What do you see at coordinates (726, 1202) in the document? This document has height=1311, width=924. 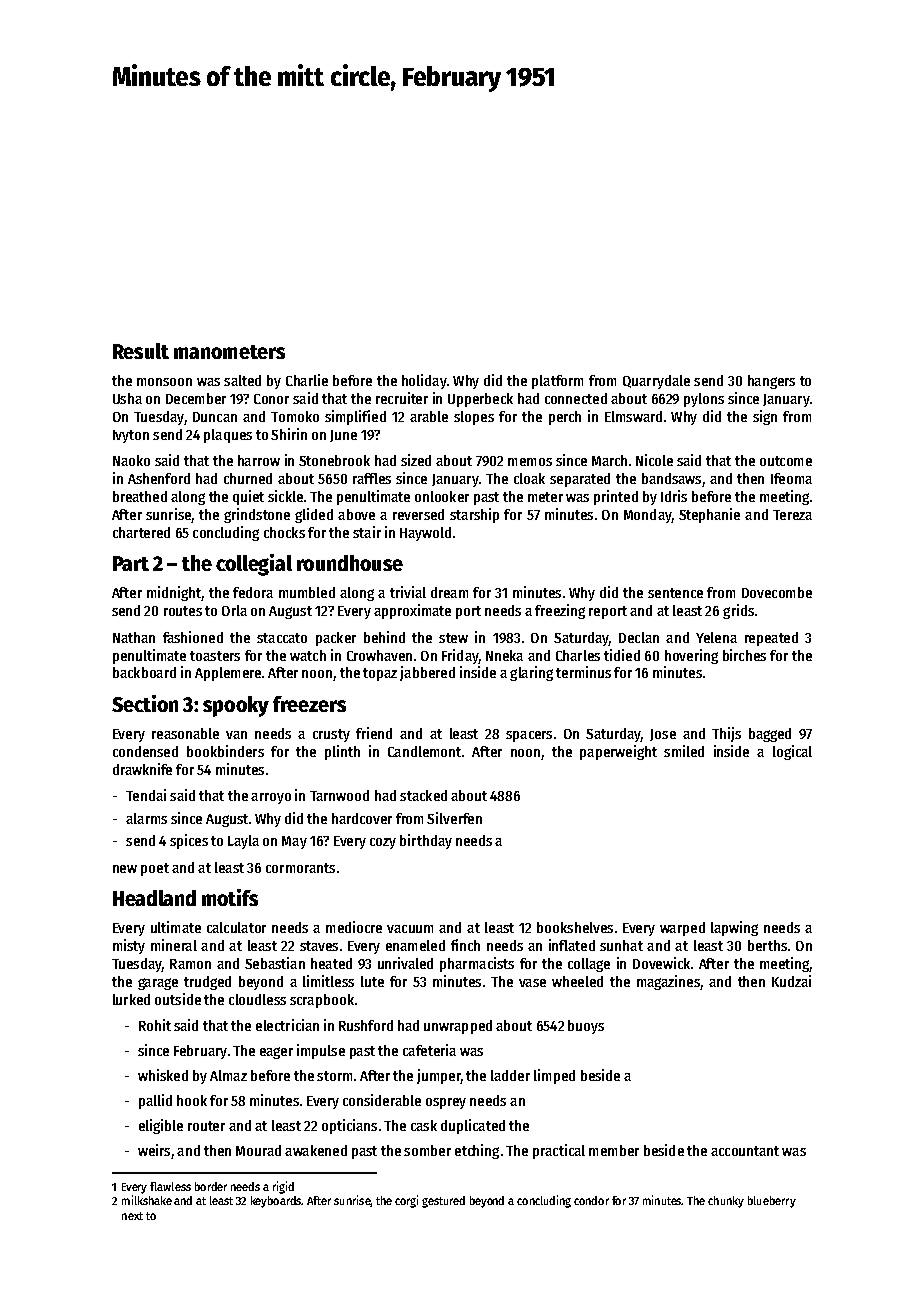 I see `chunky` at bounding box center [726, 1202].
